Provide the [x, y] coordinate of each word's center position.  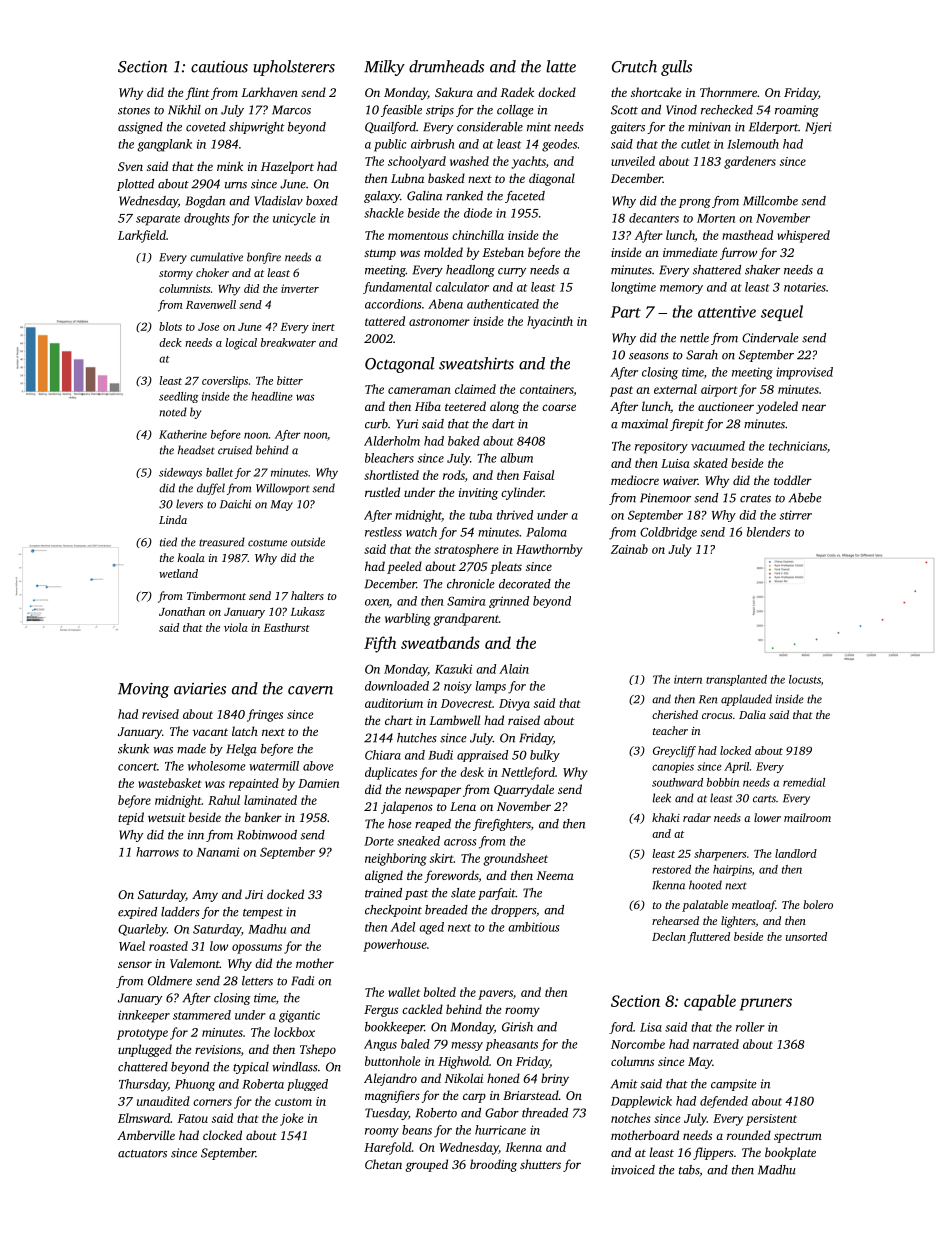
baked [464, 441]
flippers [713, 1153]
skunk [133, 749]
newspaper [433, 792]
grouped [426, 1165]
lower [767, 817]
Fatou [193, 1118]
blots [170, 326]
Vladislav [279, 201]
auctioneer [726, 406]
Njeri [818, 128]
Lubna [407, 178]
